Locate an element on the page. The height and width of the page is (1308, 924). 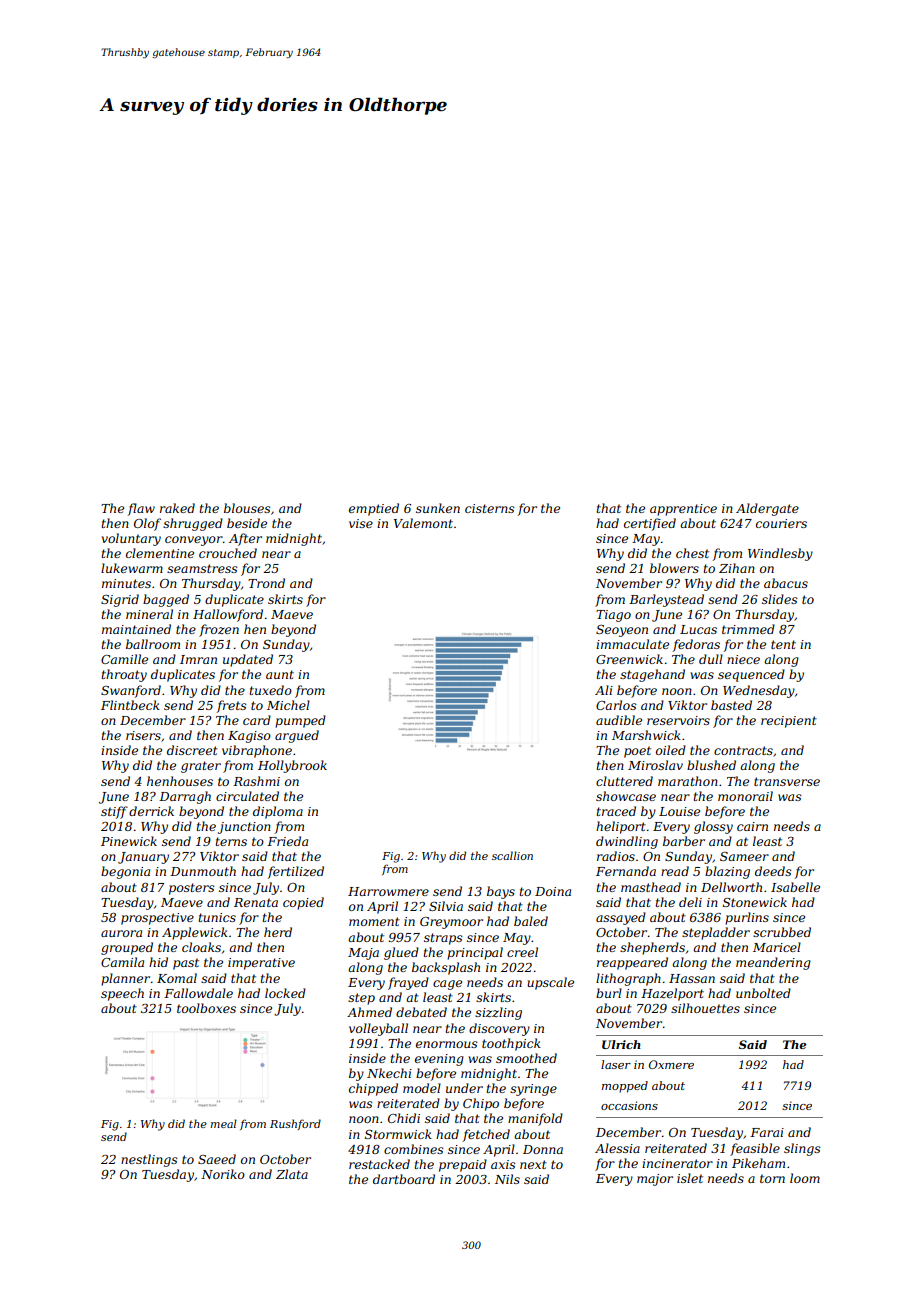
slides is located at coordinates (780, 599).
